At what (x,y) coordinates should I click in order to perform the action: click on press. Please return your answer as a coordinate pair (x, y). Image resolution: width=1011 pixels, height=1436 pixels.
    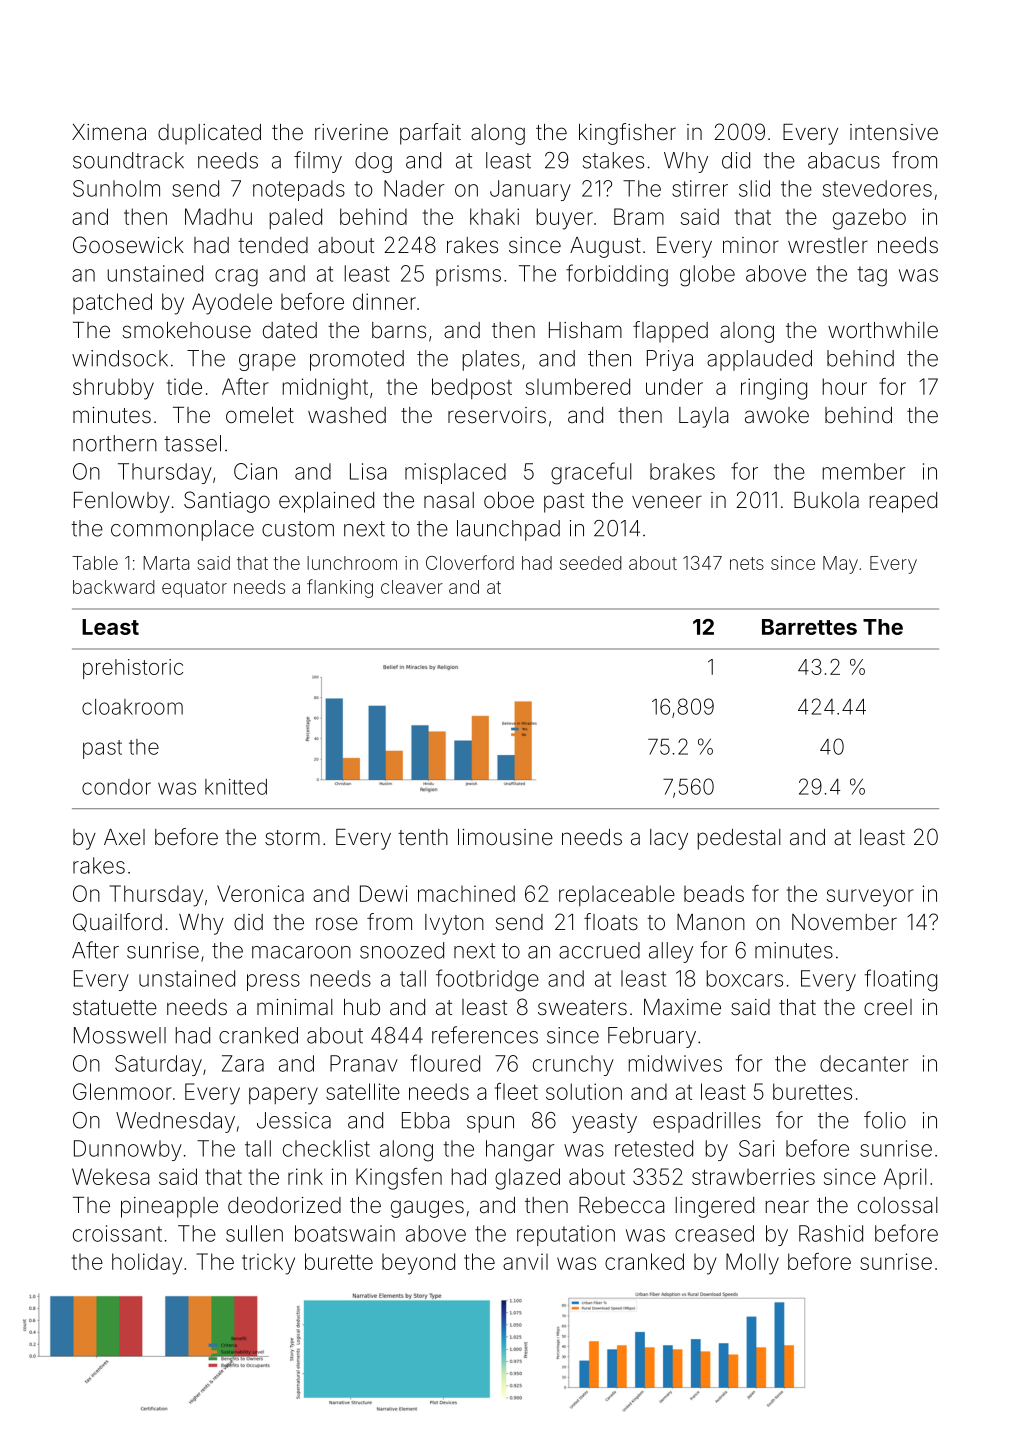
    Looking at the image, I should click on (273, 982).
